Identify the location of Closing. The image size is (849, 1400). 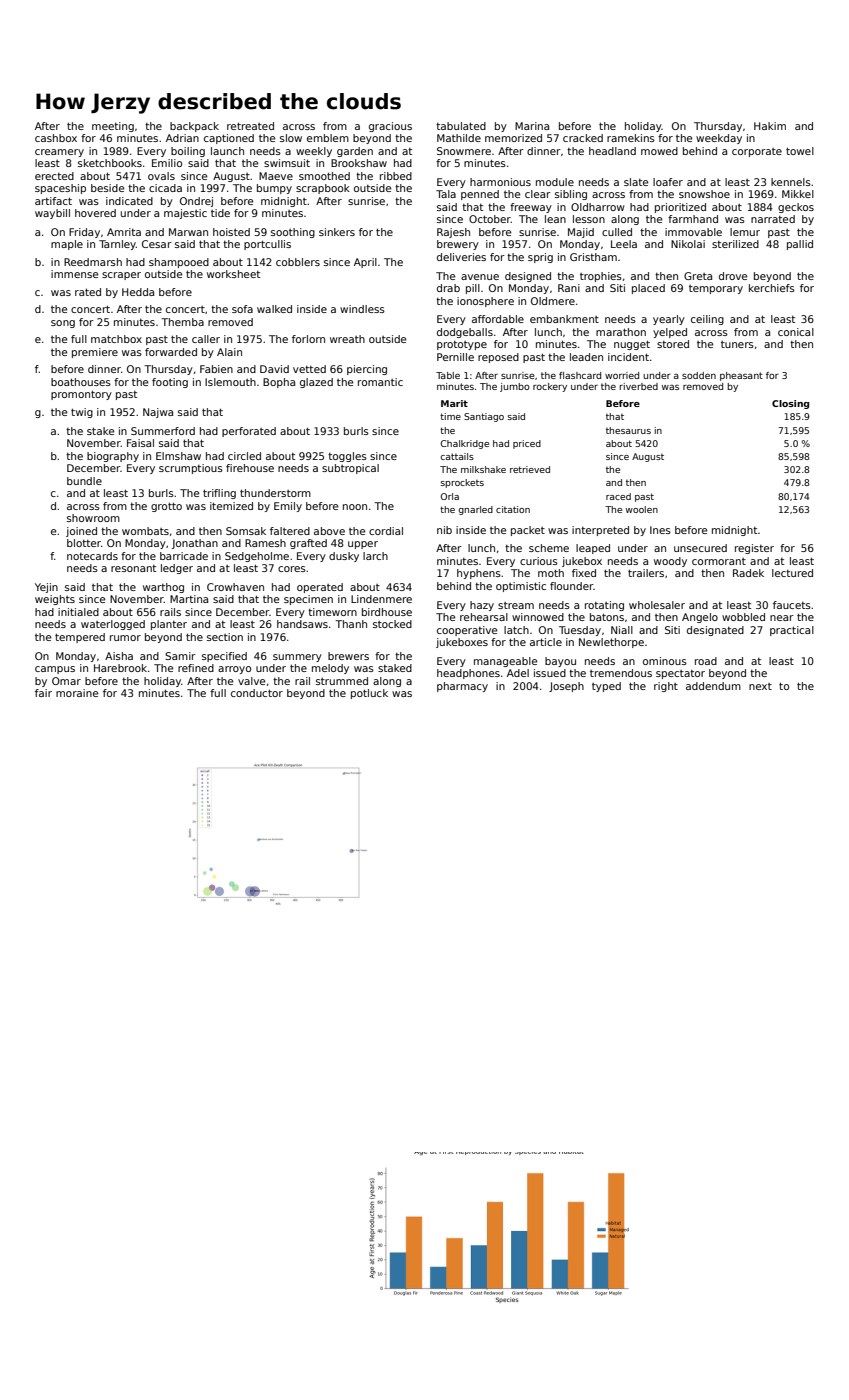
(790, 404).
